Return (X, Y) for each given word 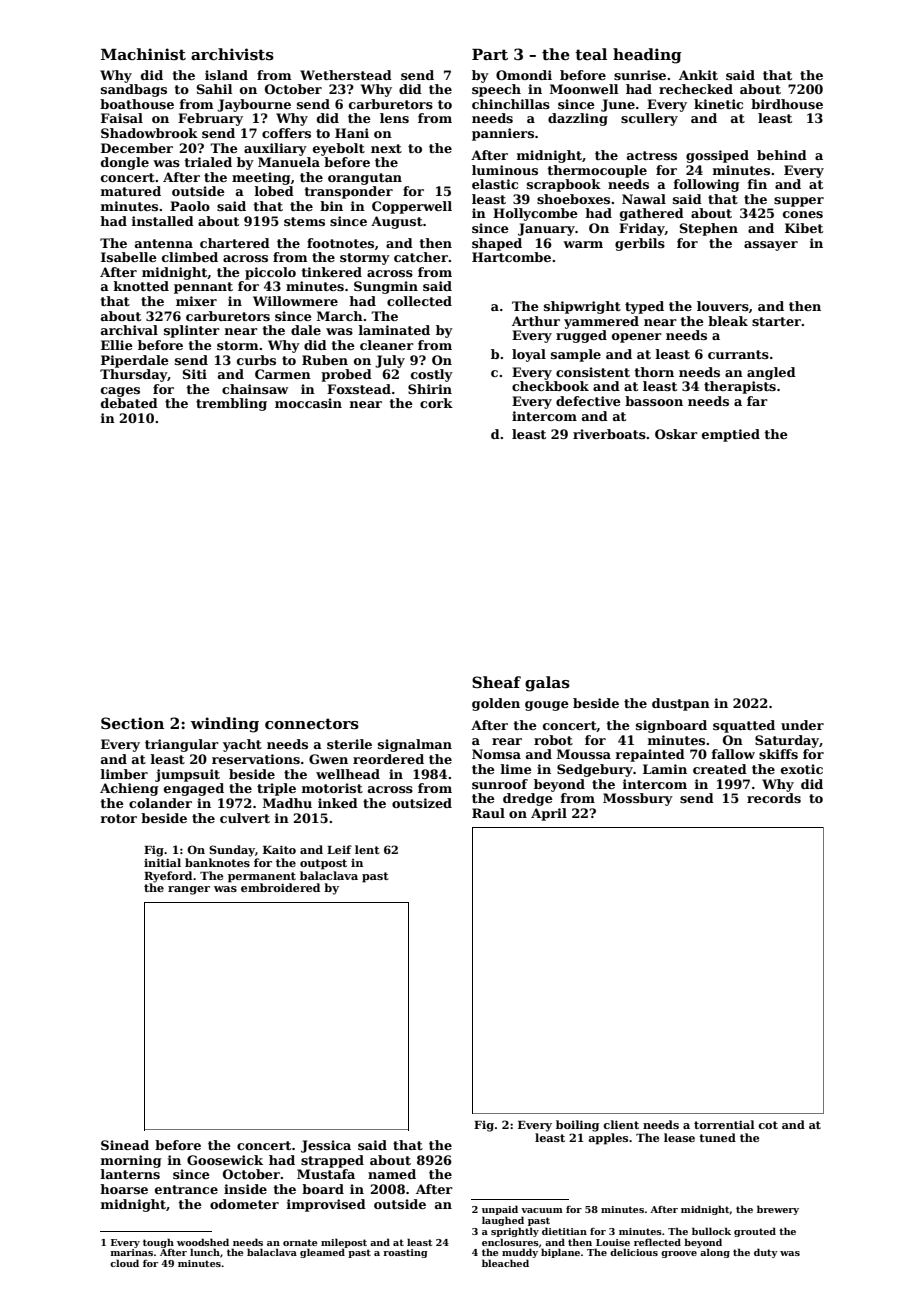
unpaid (500, 1210)
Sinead (125, 1145)
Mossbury (638, 799)
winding (225, 725)
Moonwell (584, 89)
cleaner (387, 345)
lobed (274, 191)
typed (644, 307)
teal (591, 54)
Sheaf (496, 682)
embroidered (280, 887)
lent (367, 849)
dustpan (681, 704)
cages (120, 392)
